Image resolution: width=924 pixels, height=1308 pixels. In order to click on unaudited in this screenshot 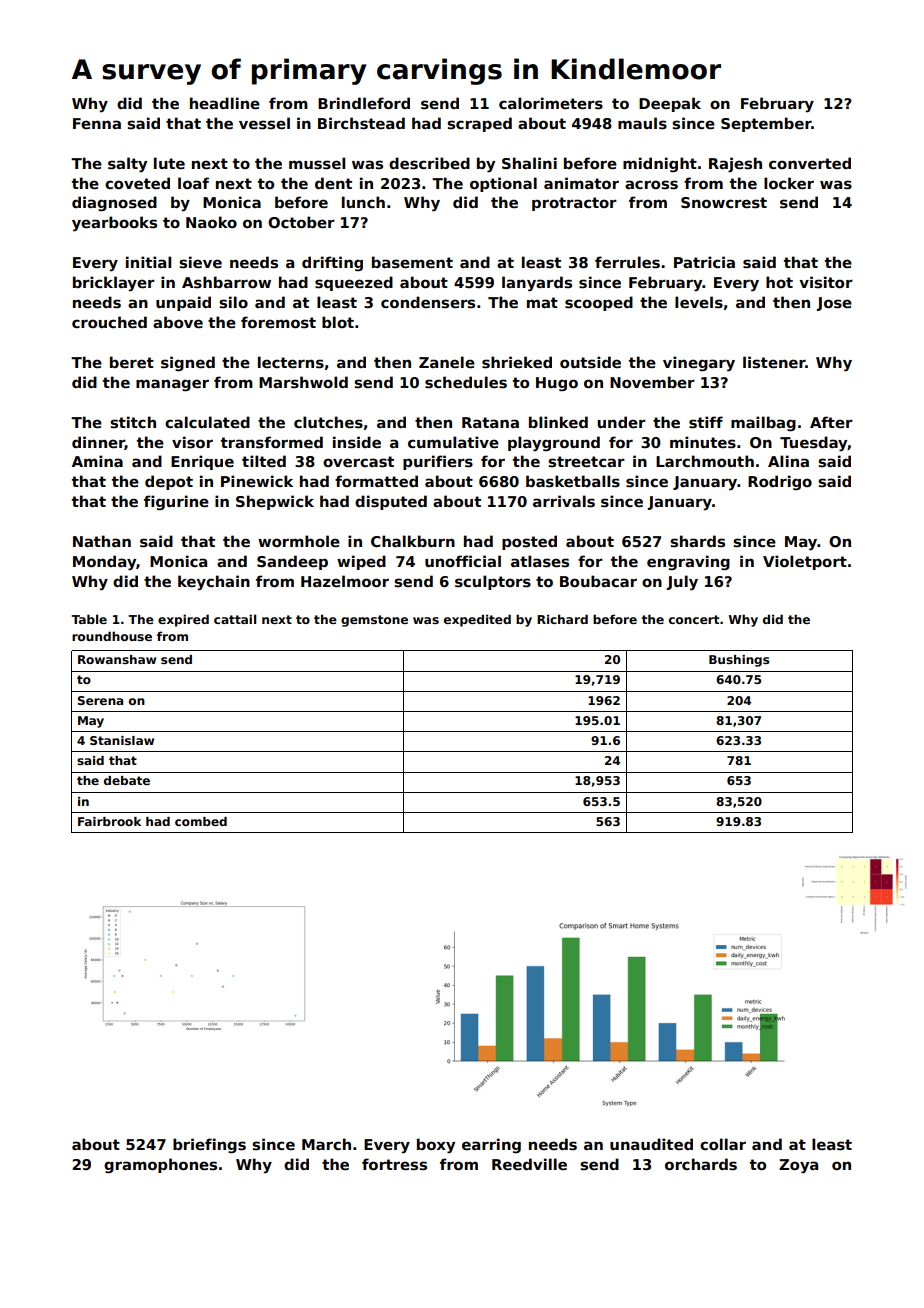, I will do `click(651, 1144)`.
